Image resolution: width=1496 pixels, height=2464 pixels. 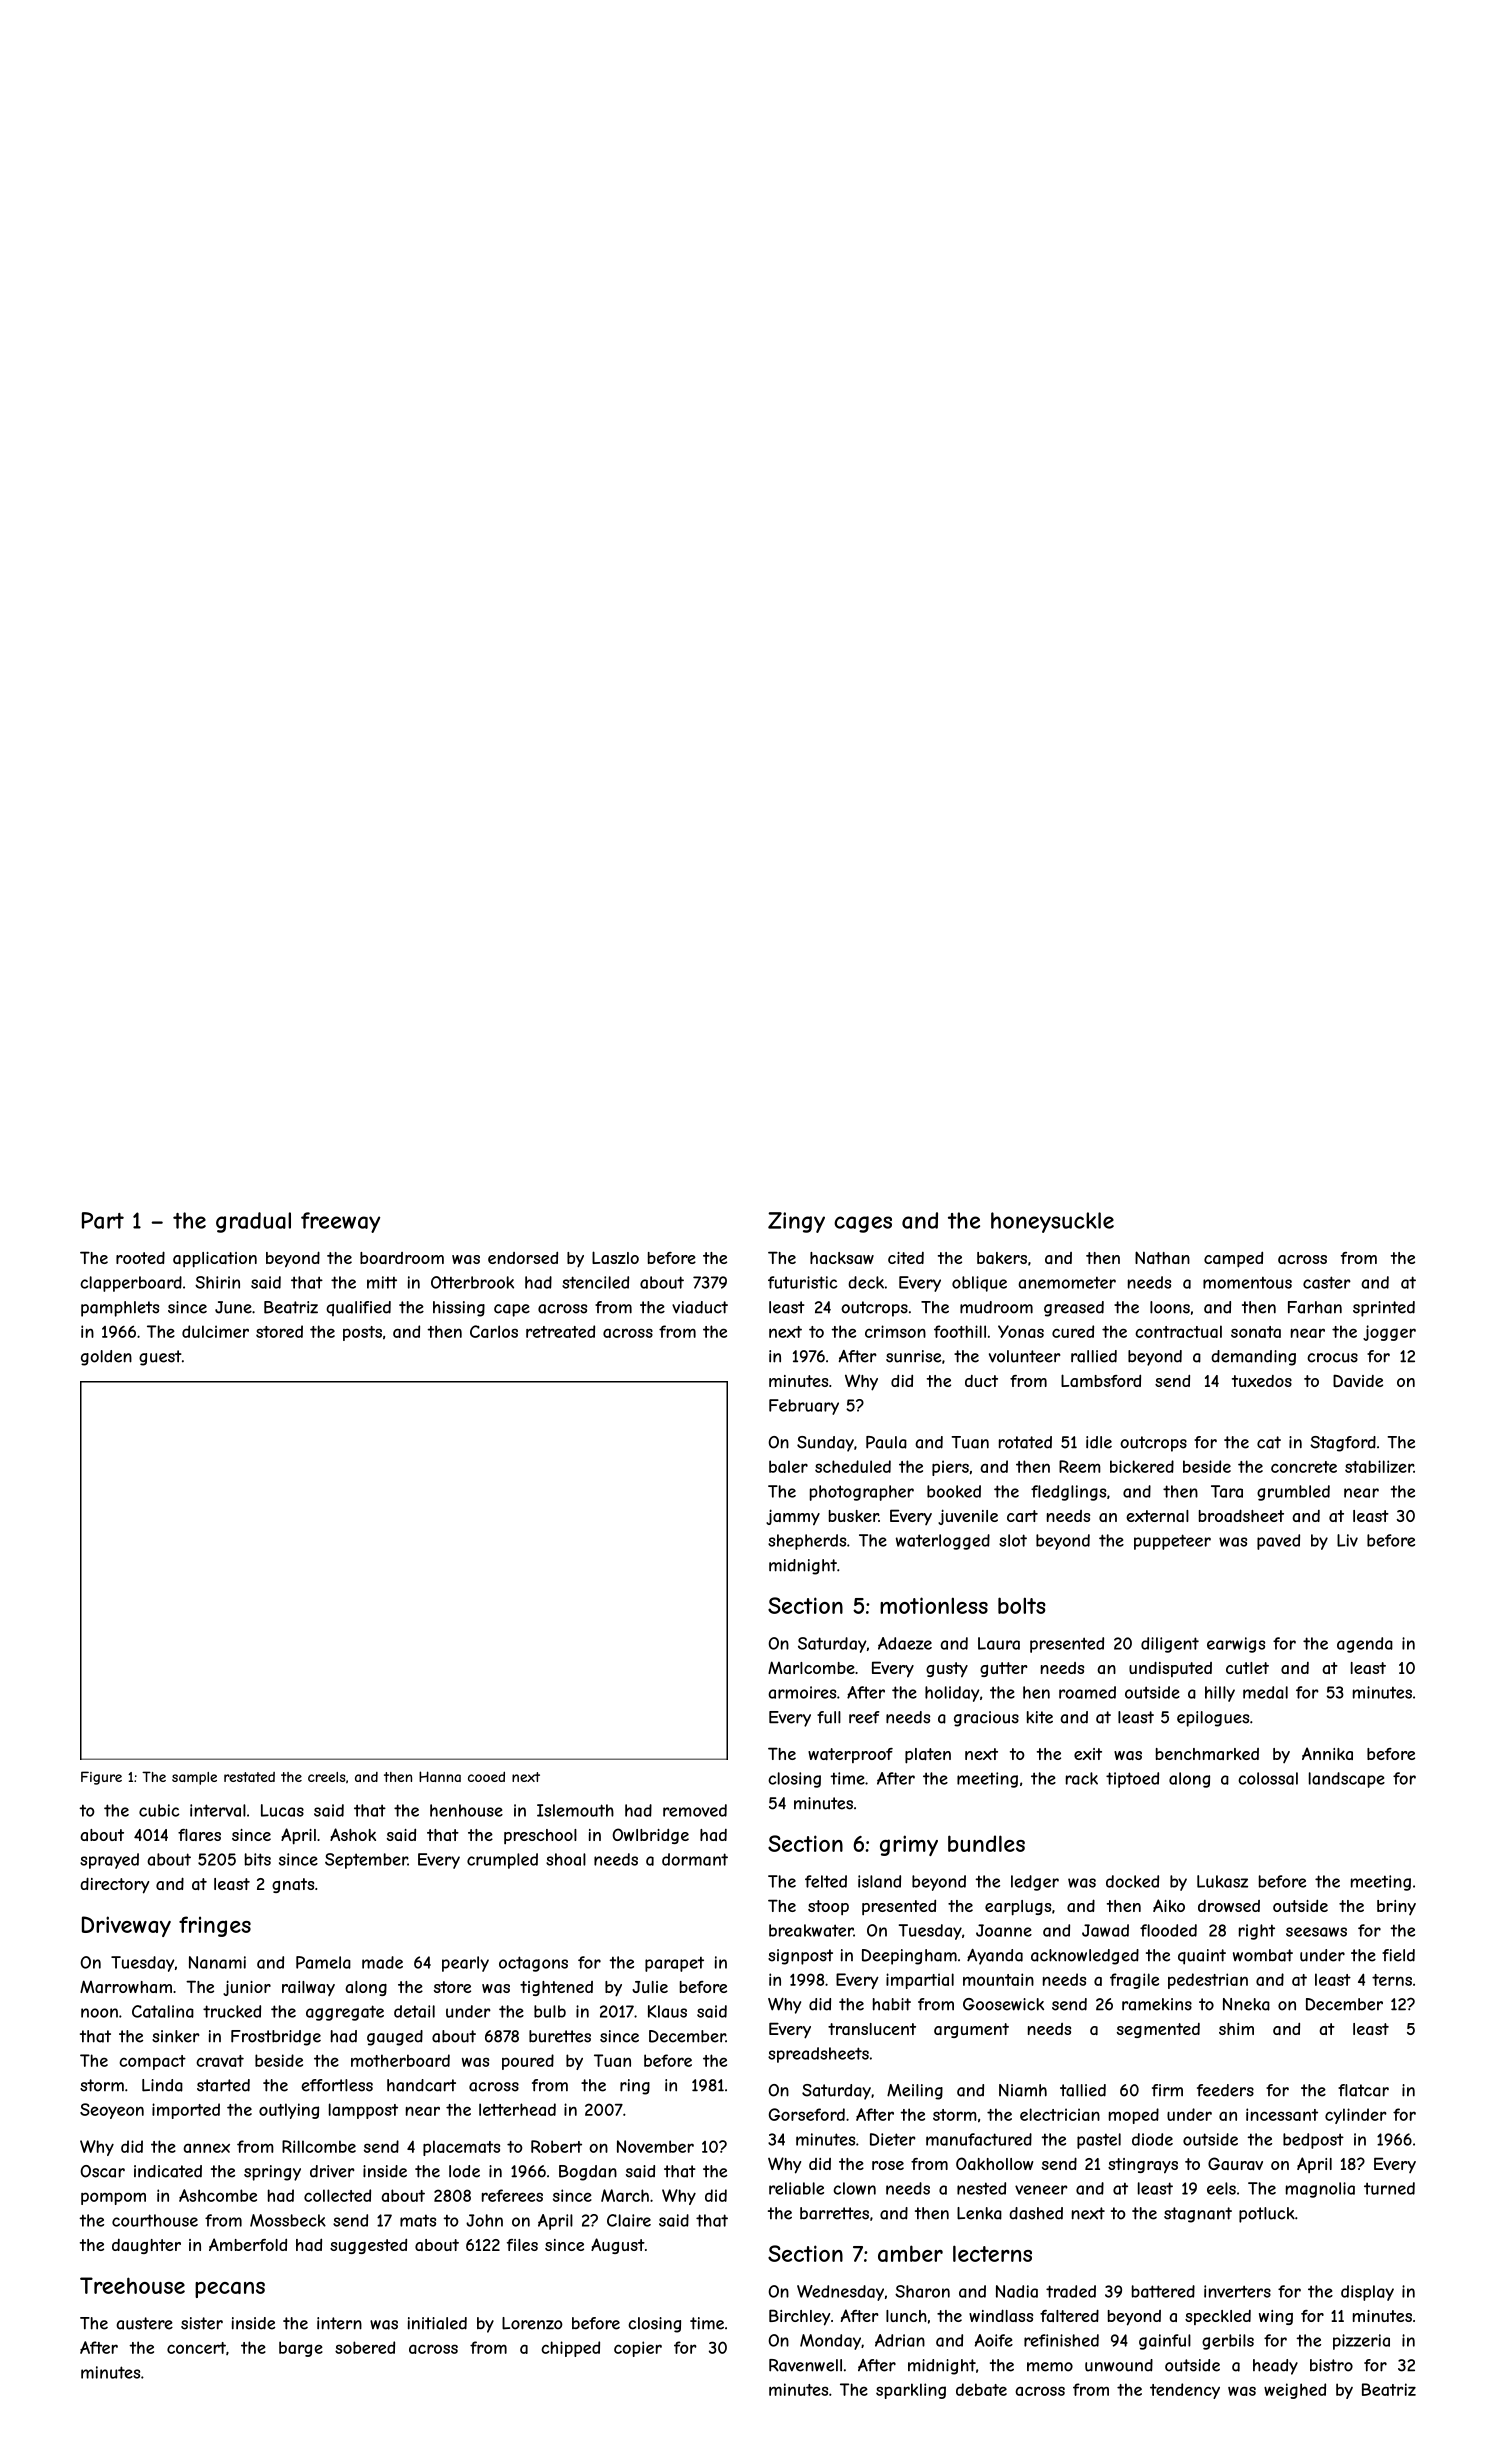 I want to click on endorsed, so click(x=523, y=1257).
